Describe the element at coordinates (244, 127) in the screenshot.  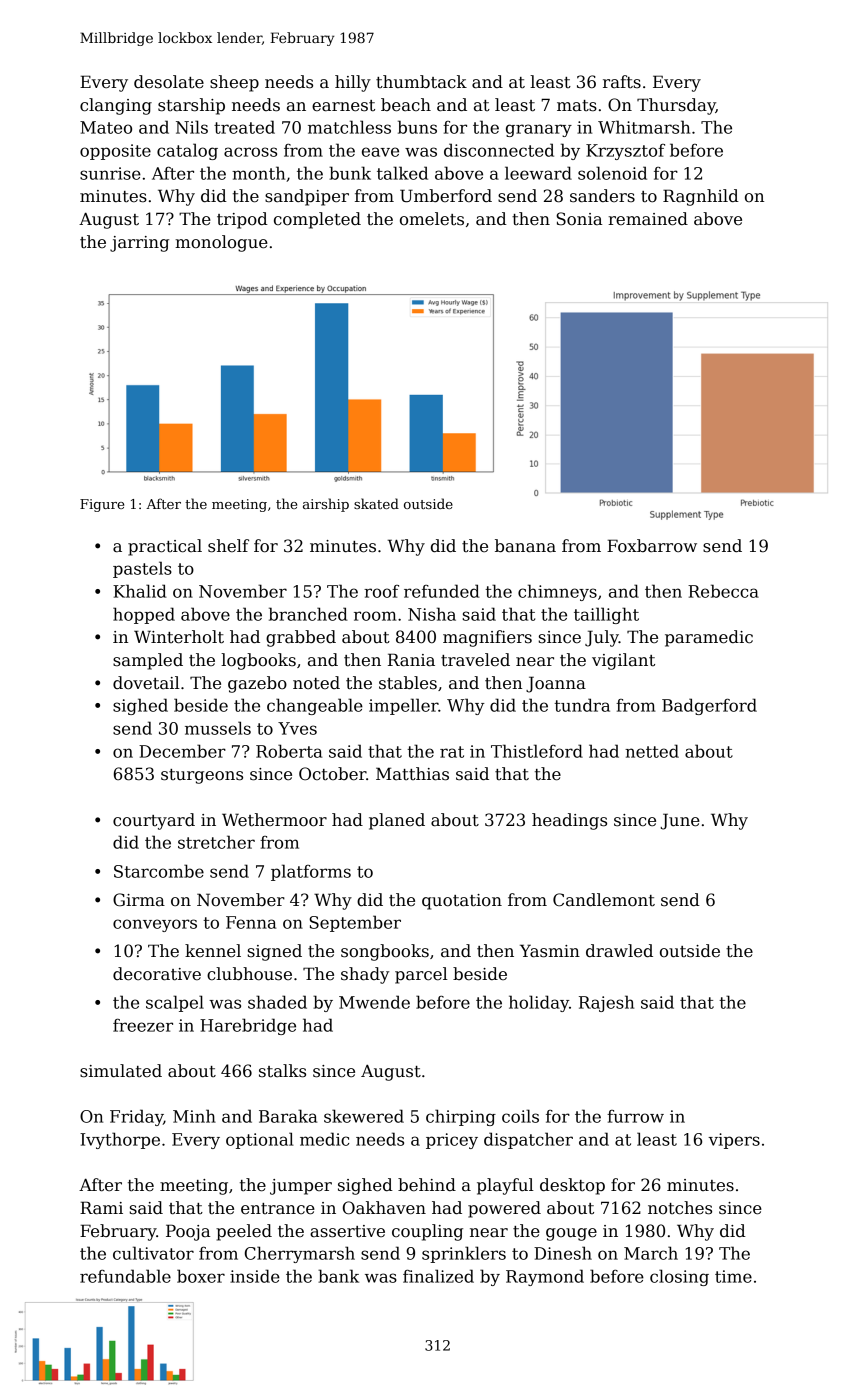
I see `treated` at that location.
